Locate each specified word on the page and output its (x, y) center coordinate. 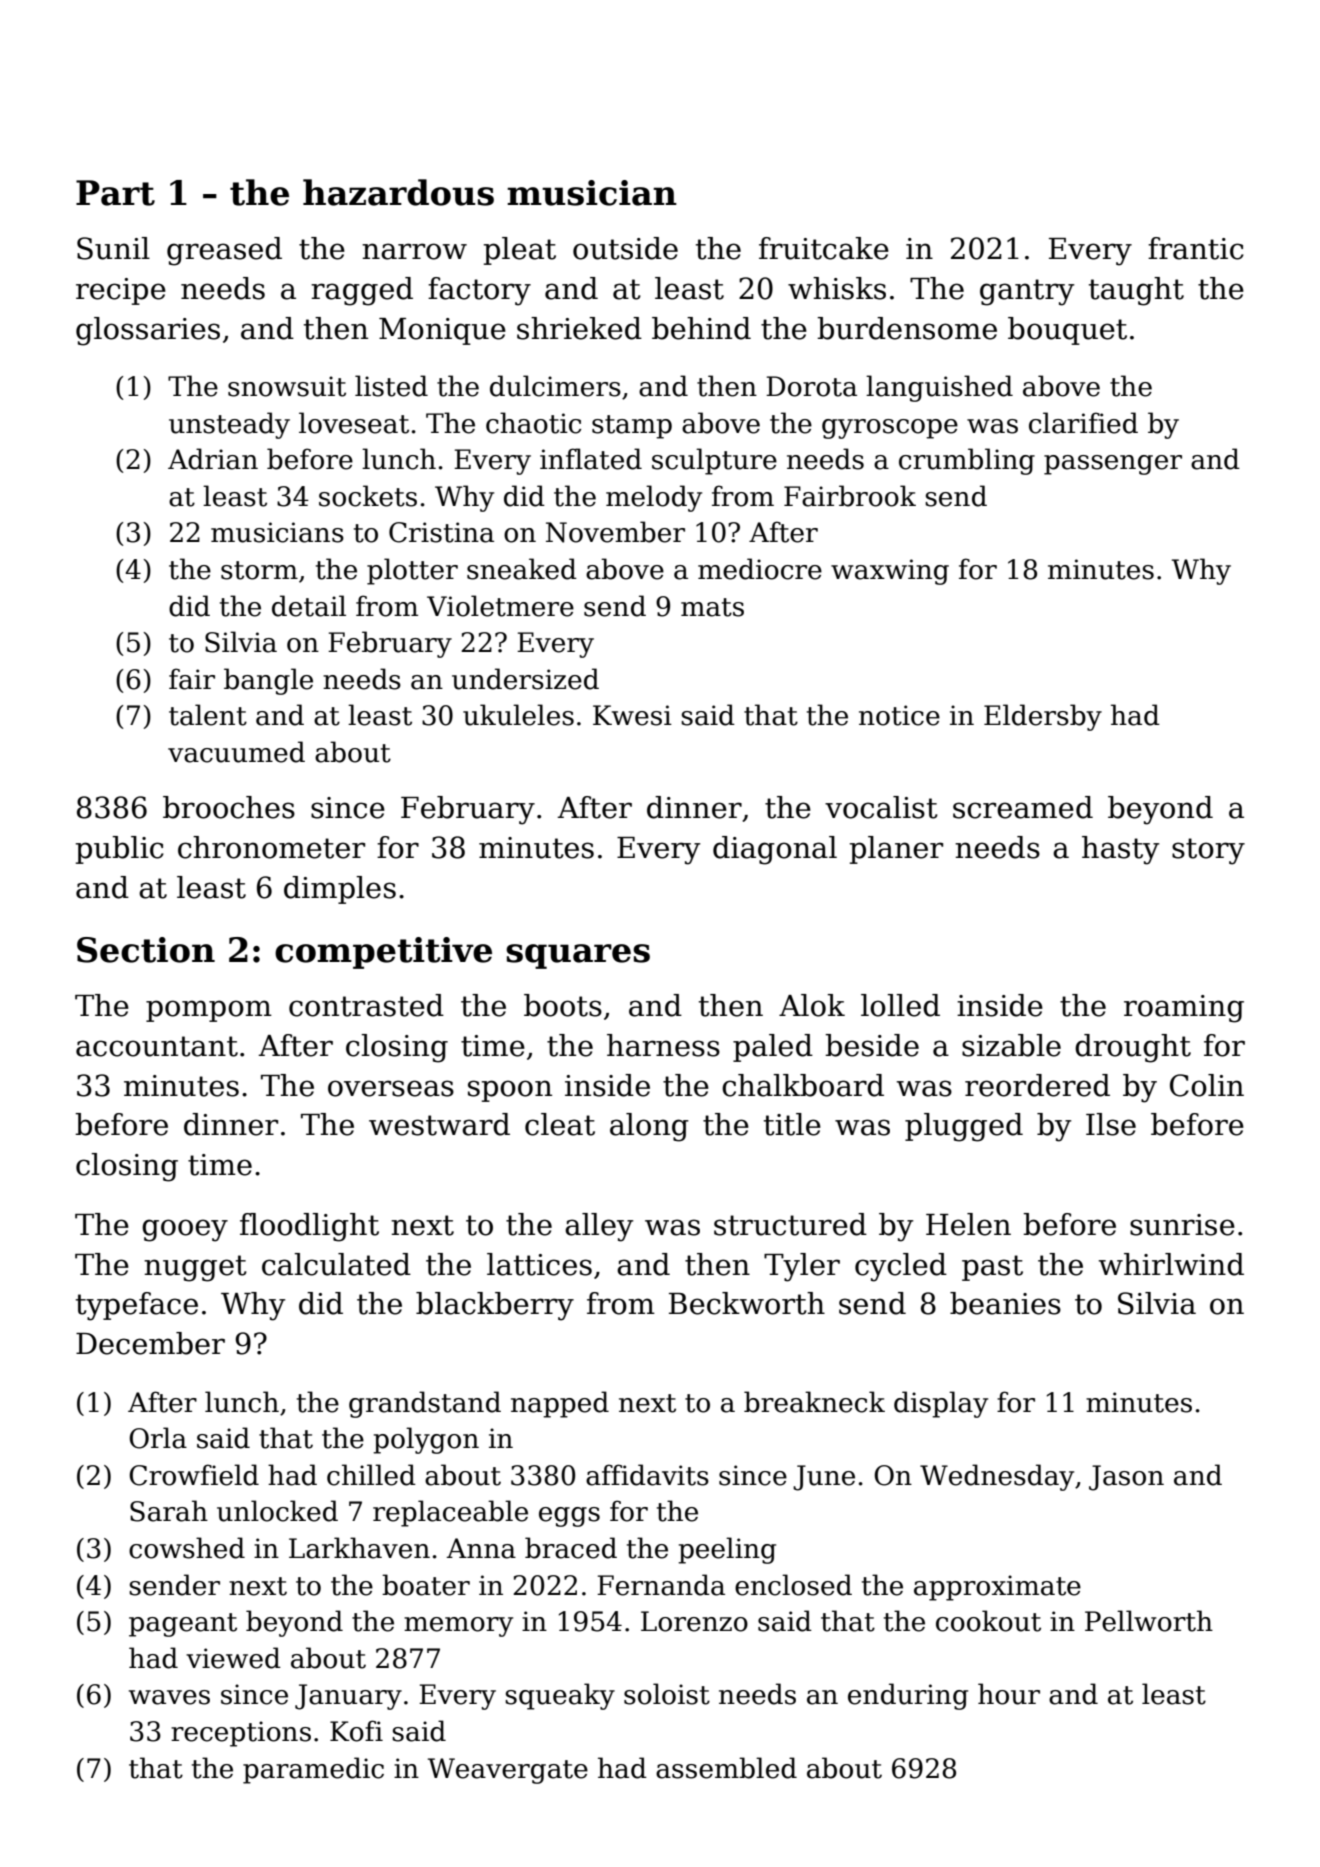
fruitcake (824, 248)
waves (169, 1697)
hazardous (398, 192)
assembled (726, 1768)
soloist (667, 1694)
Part (115, 193)
